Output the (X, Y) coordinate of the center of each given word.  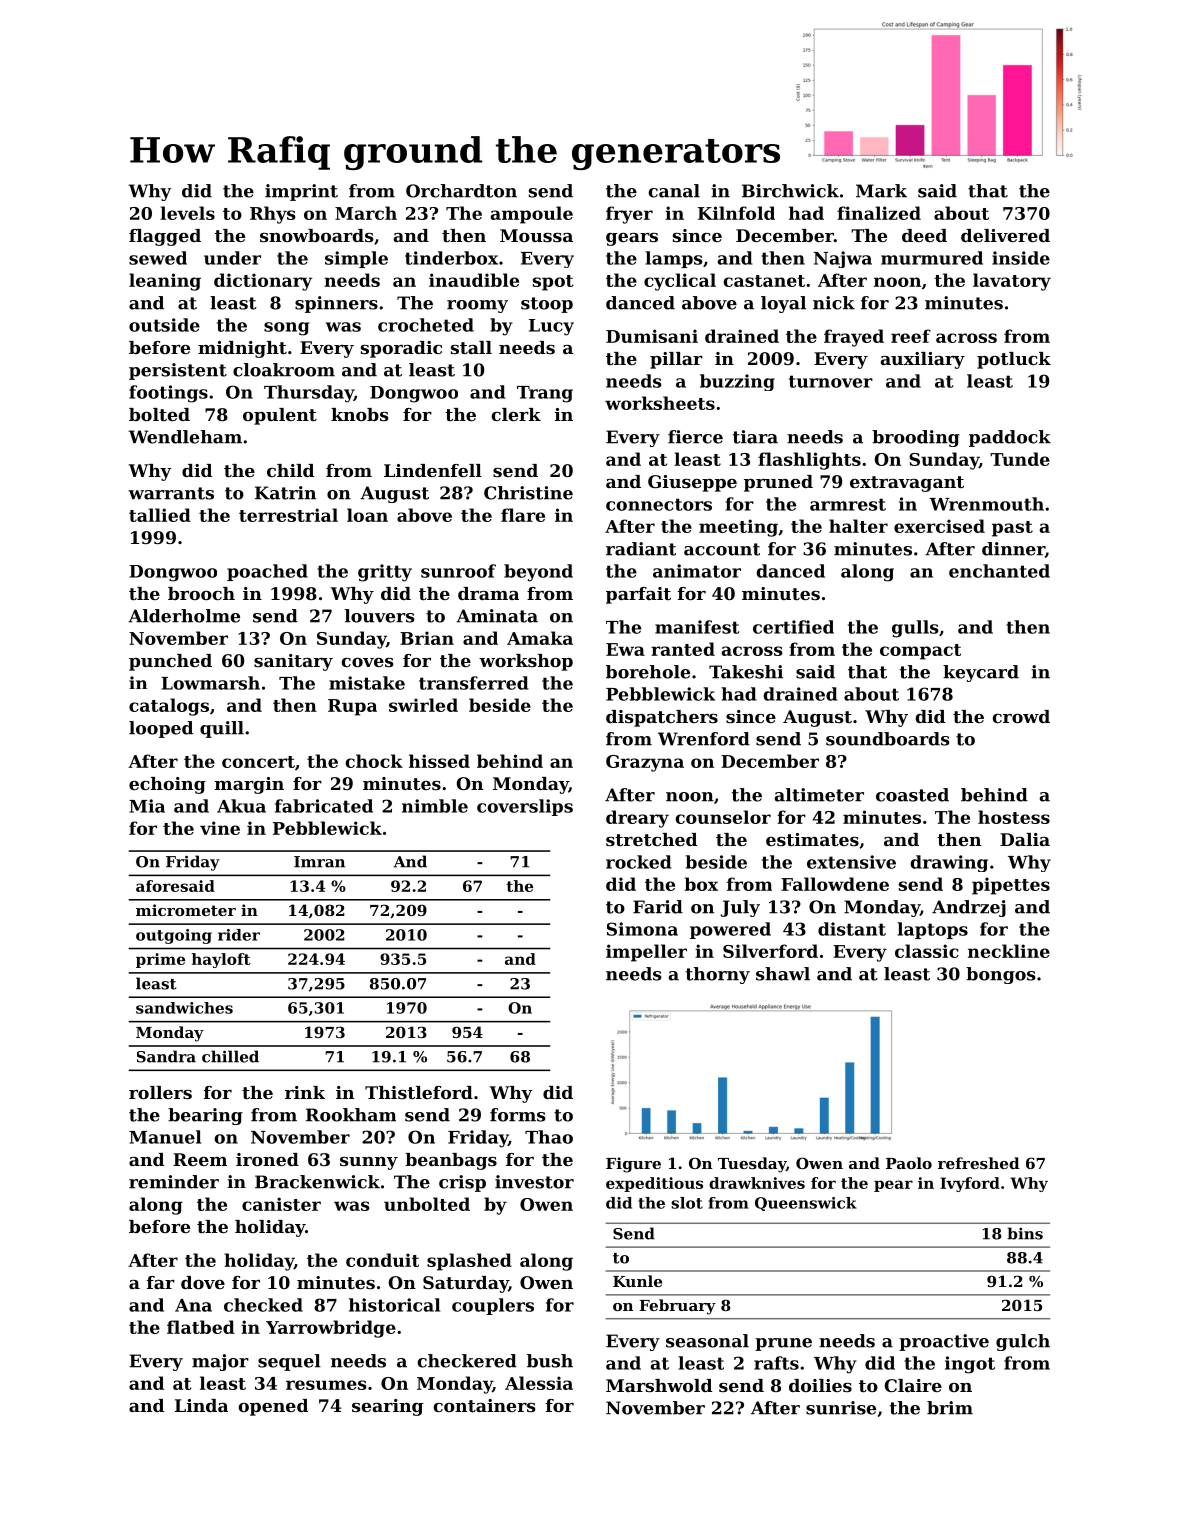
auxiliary (923, 360)
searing (387, 1407)
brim (950, 1408)
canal (674, 191)
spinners (336, 304)
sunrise (841, 1408)
